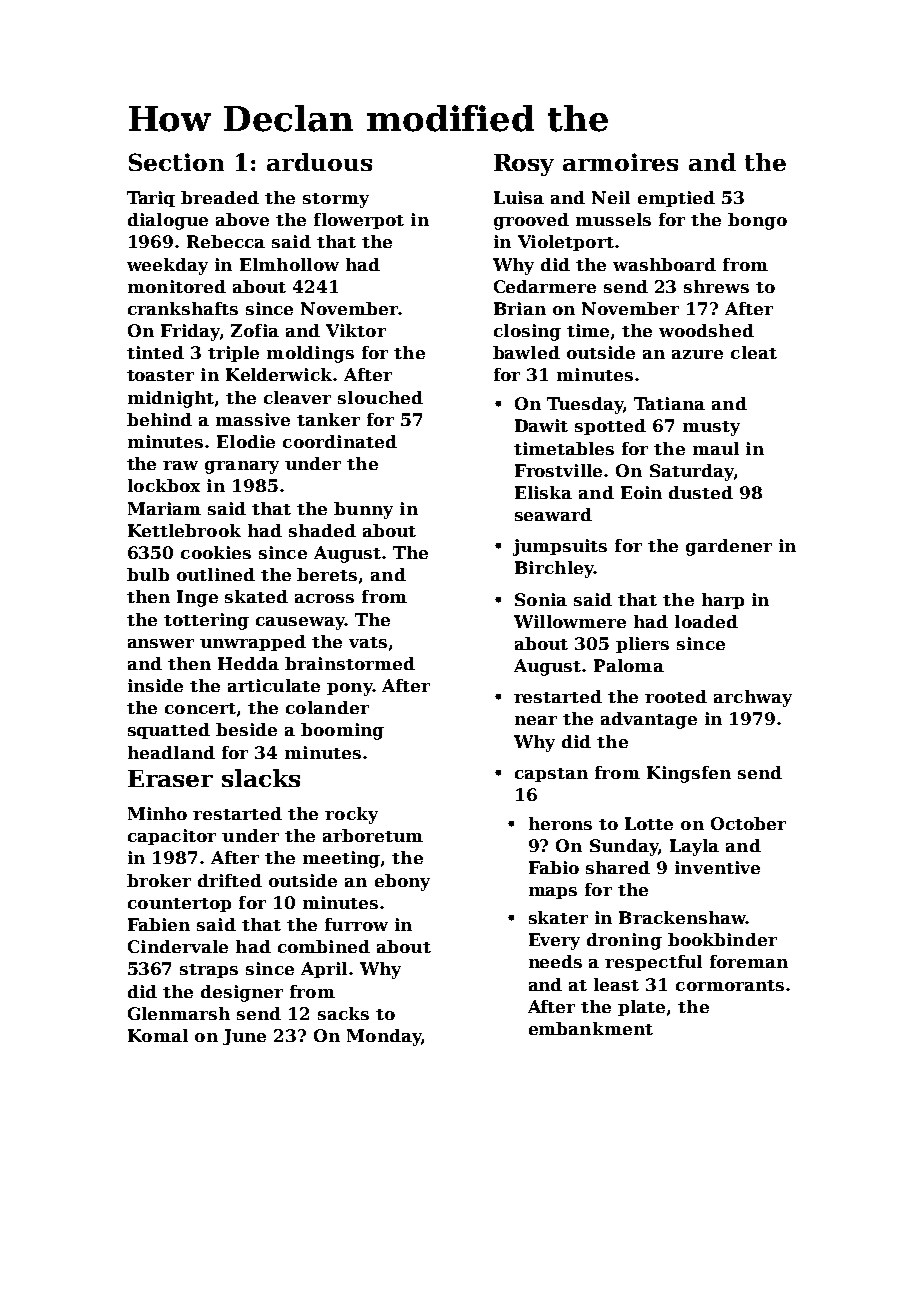 This screenshot has width=924, height=1311. I want to click on booming, so click(342, 731).
